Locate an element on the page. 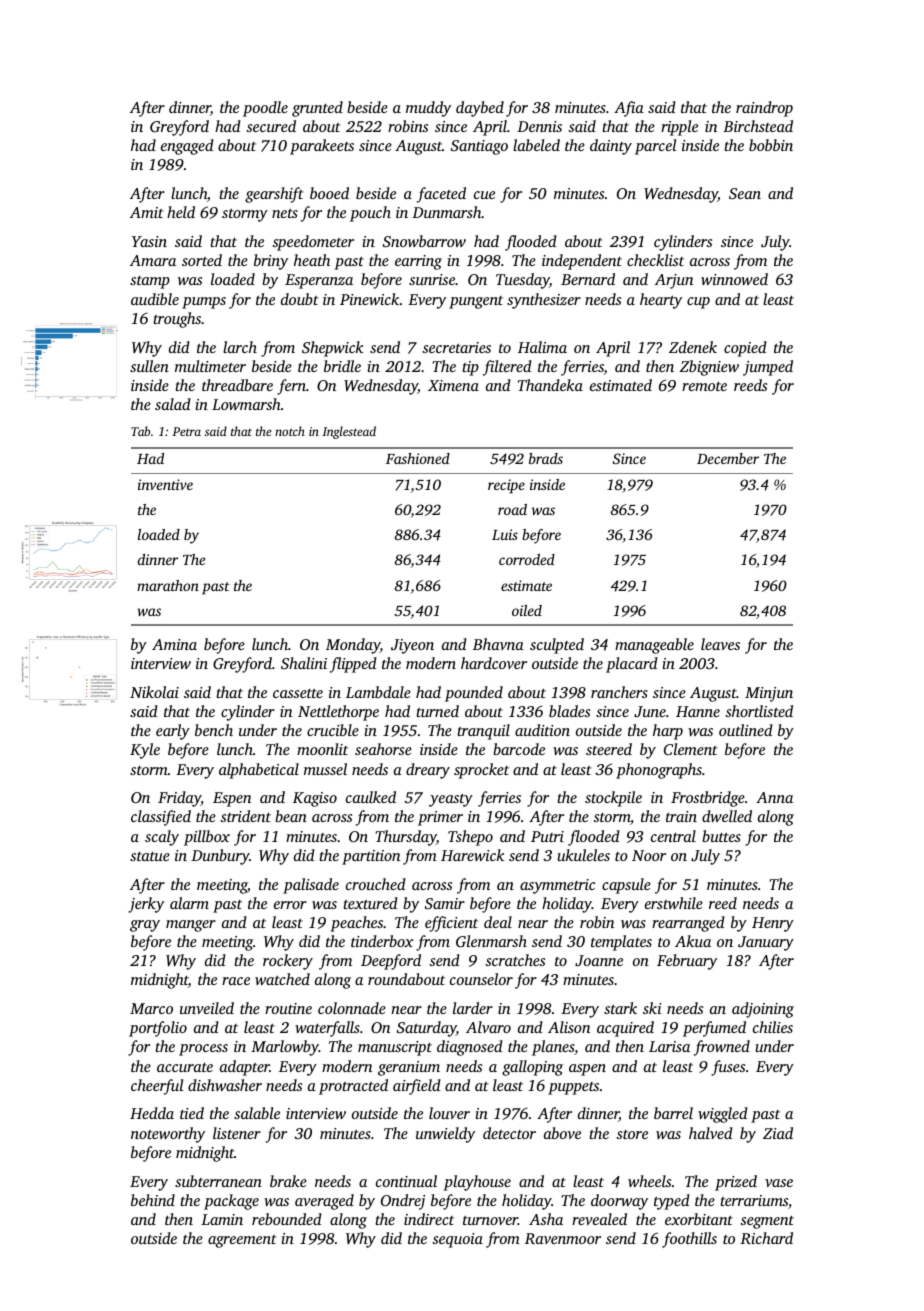 This image has height=1311, width=924. inventive is located at coordinates (165, 484).
